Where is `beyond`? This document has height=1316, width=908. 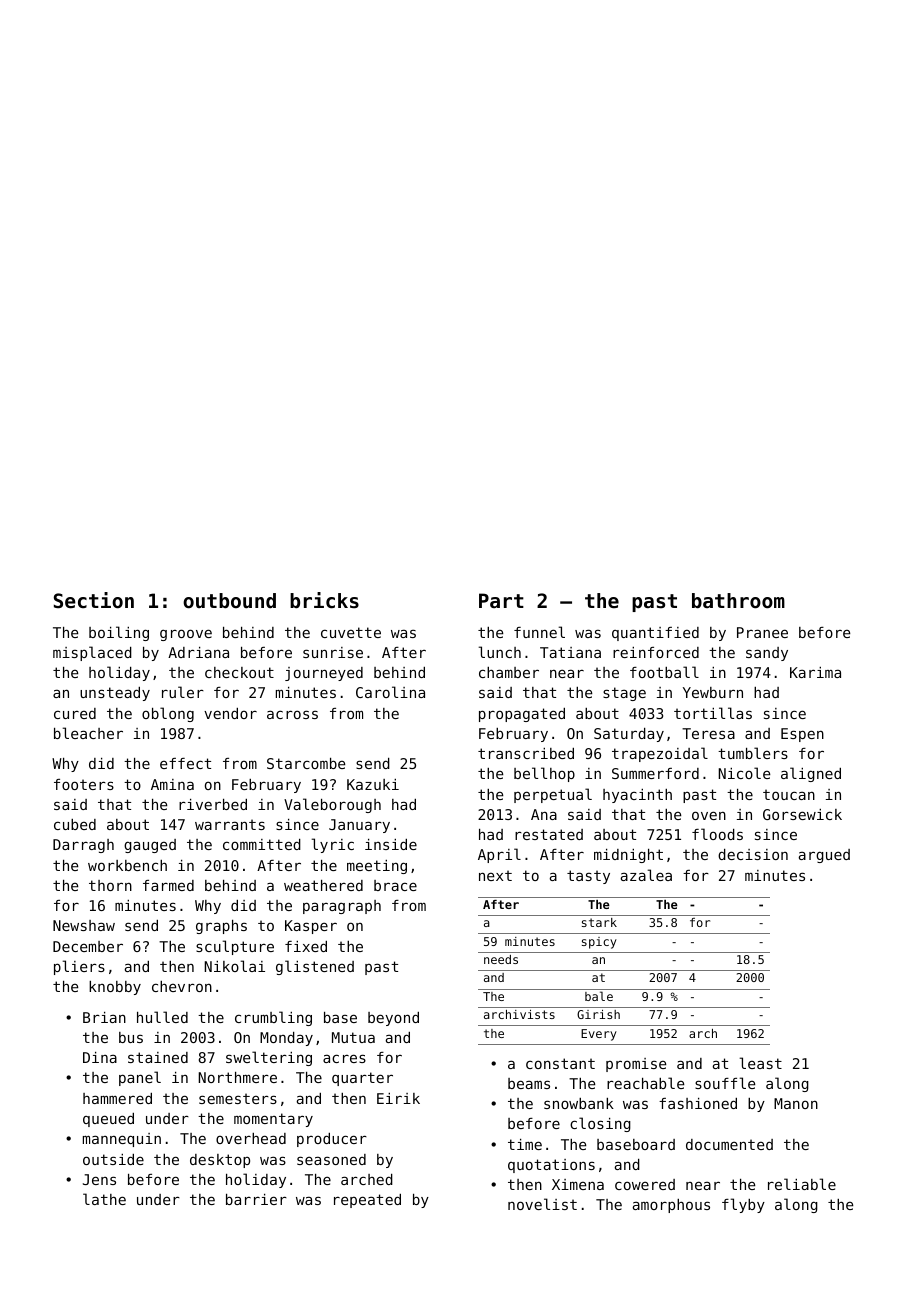
beyond is located at coordinates (393, 1019).
